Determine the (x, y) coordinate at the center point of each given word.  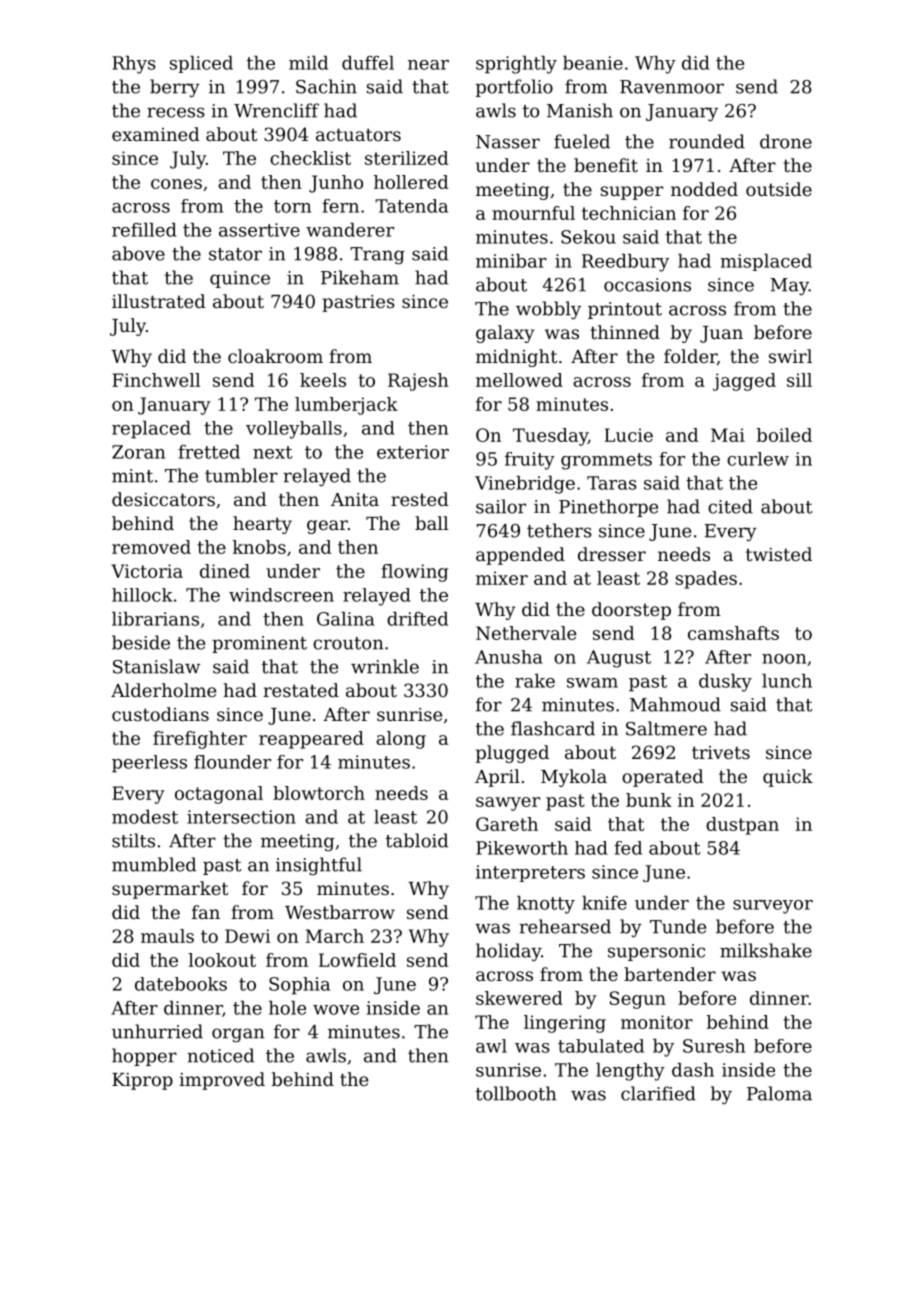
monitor (657, 1022)
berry (175, 88)
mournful (533, 213)
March (335, 936)
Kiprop (142, 1081)
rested (420, 499)
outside (779, 189)
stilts (133, 840)
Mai (728, 435)
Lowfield (357, 960)
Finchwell (156, 380)
